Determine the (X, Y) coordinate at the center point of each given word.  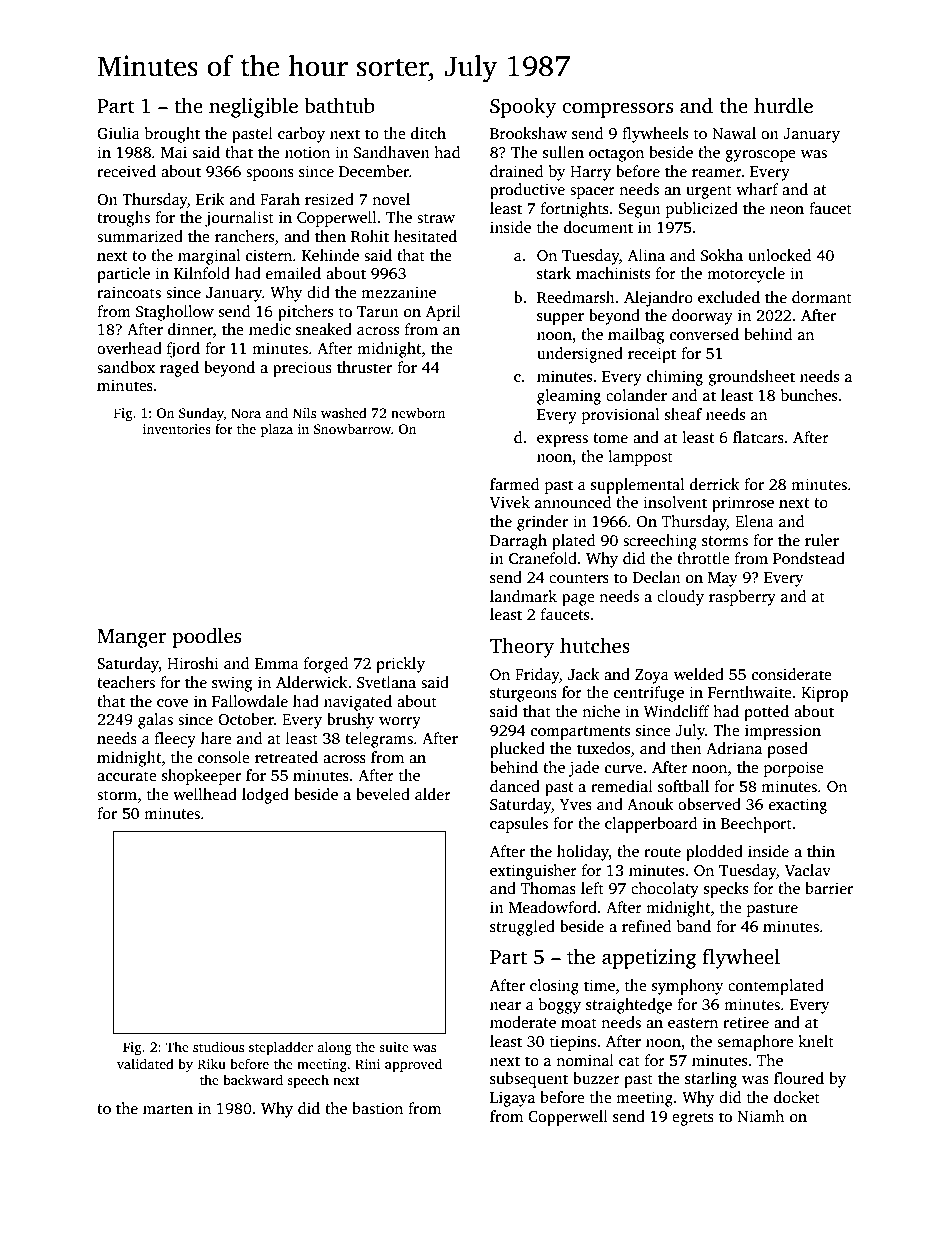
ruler (822, 540)
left (592, 888)
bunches (809, 395)
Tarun (378, 311)
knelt (816, 1041)
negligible (253, 107)
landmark (523, 596)
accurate (127, 776)
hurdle (783, 105)
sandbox (126, 367)
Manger (131, 638)
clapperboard (651, 825)
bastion (377, 1108)
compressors (617, 110)
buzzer (596, 1078)
